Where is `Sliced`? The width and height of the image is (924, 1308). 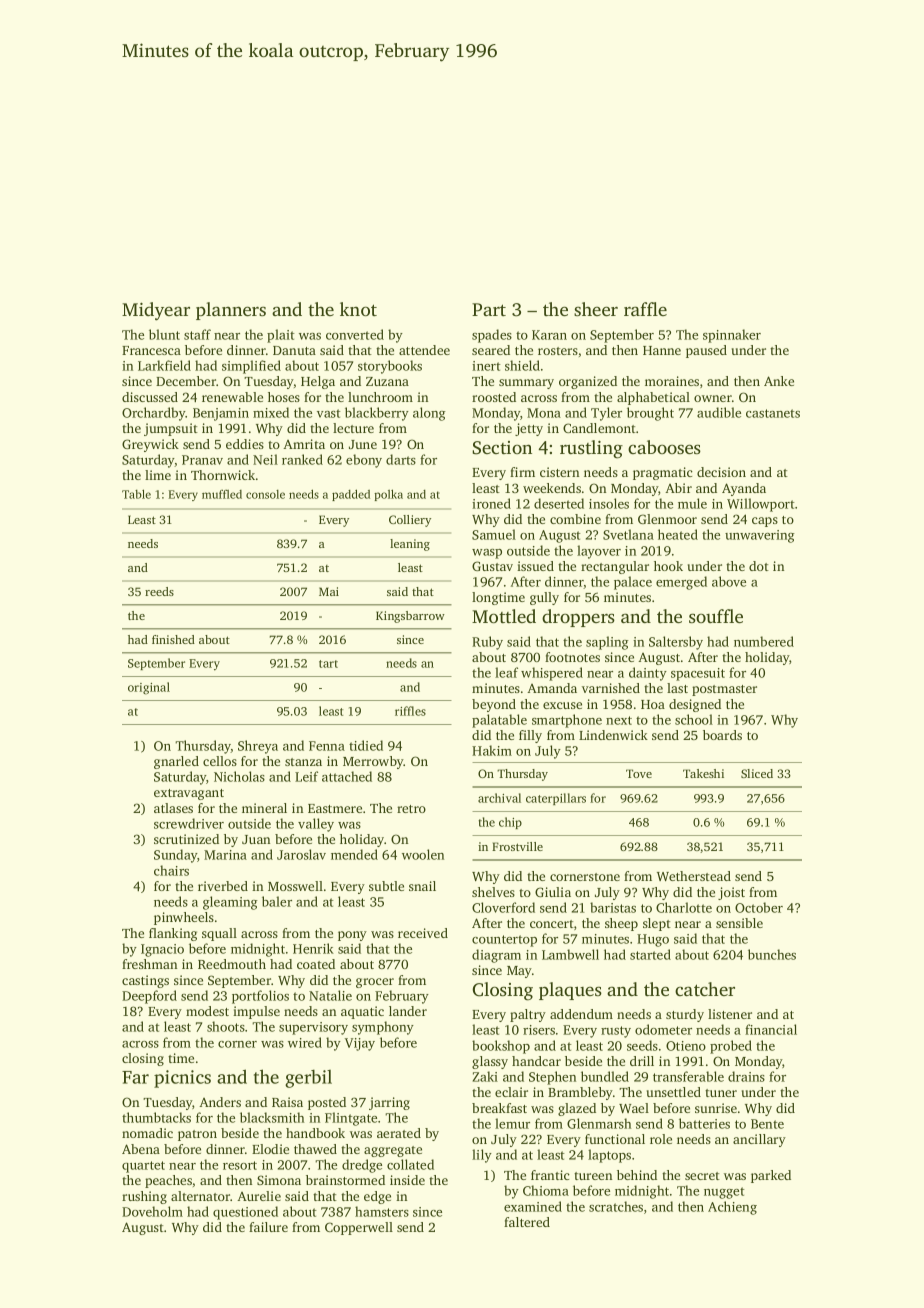
Sliced is located at coordinates (757, 773).
